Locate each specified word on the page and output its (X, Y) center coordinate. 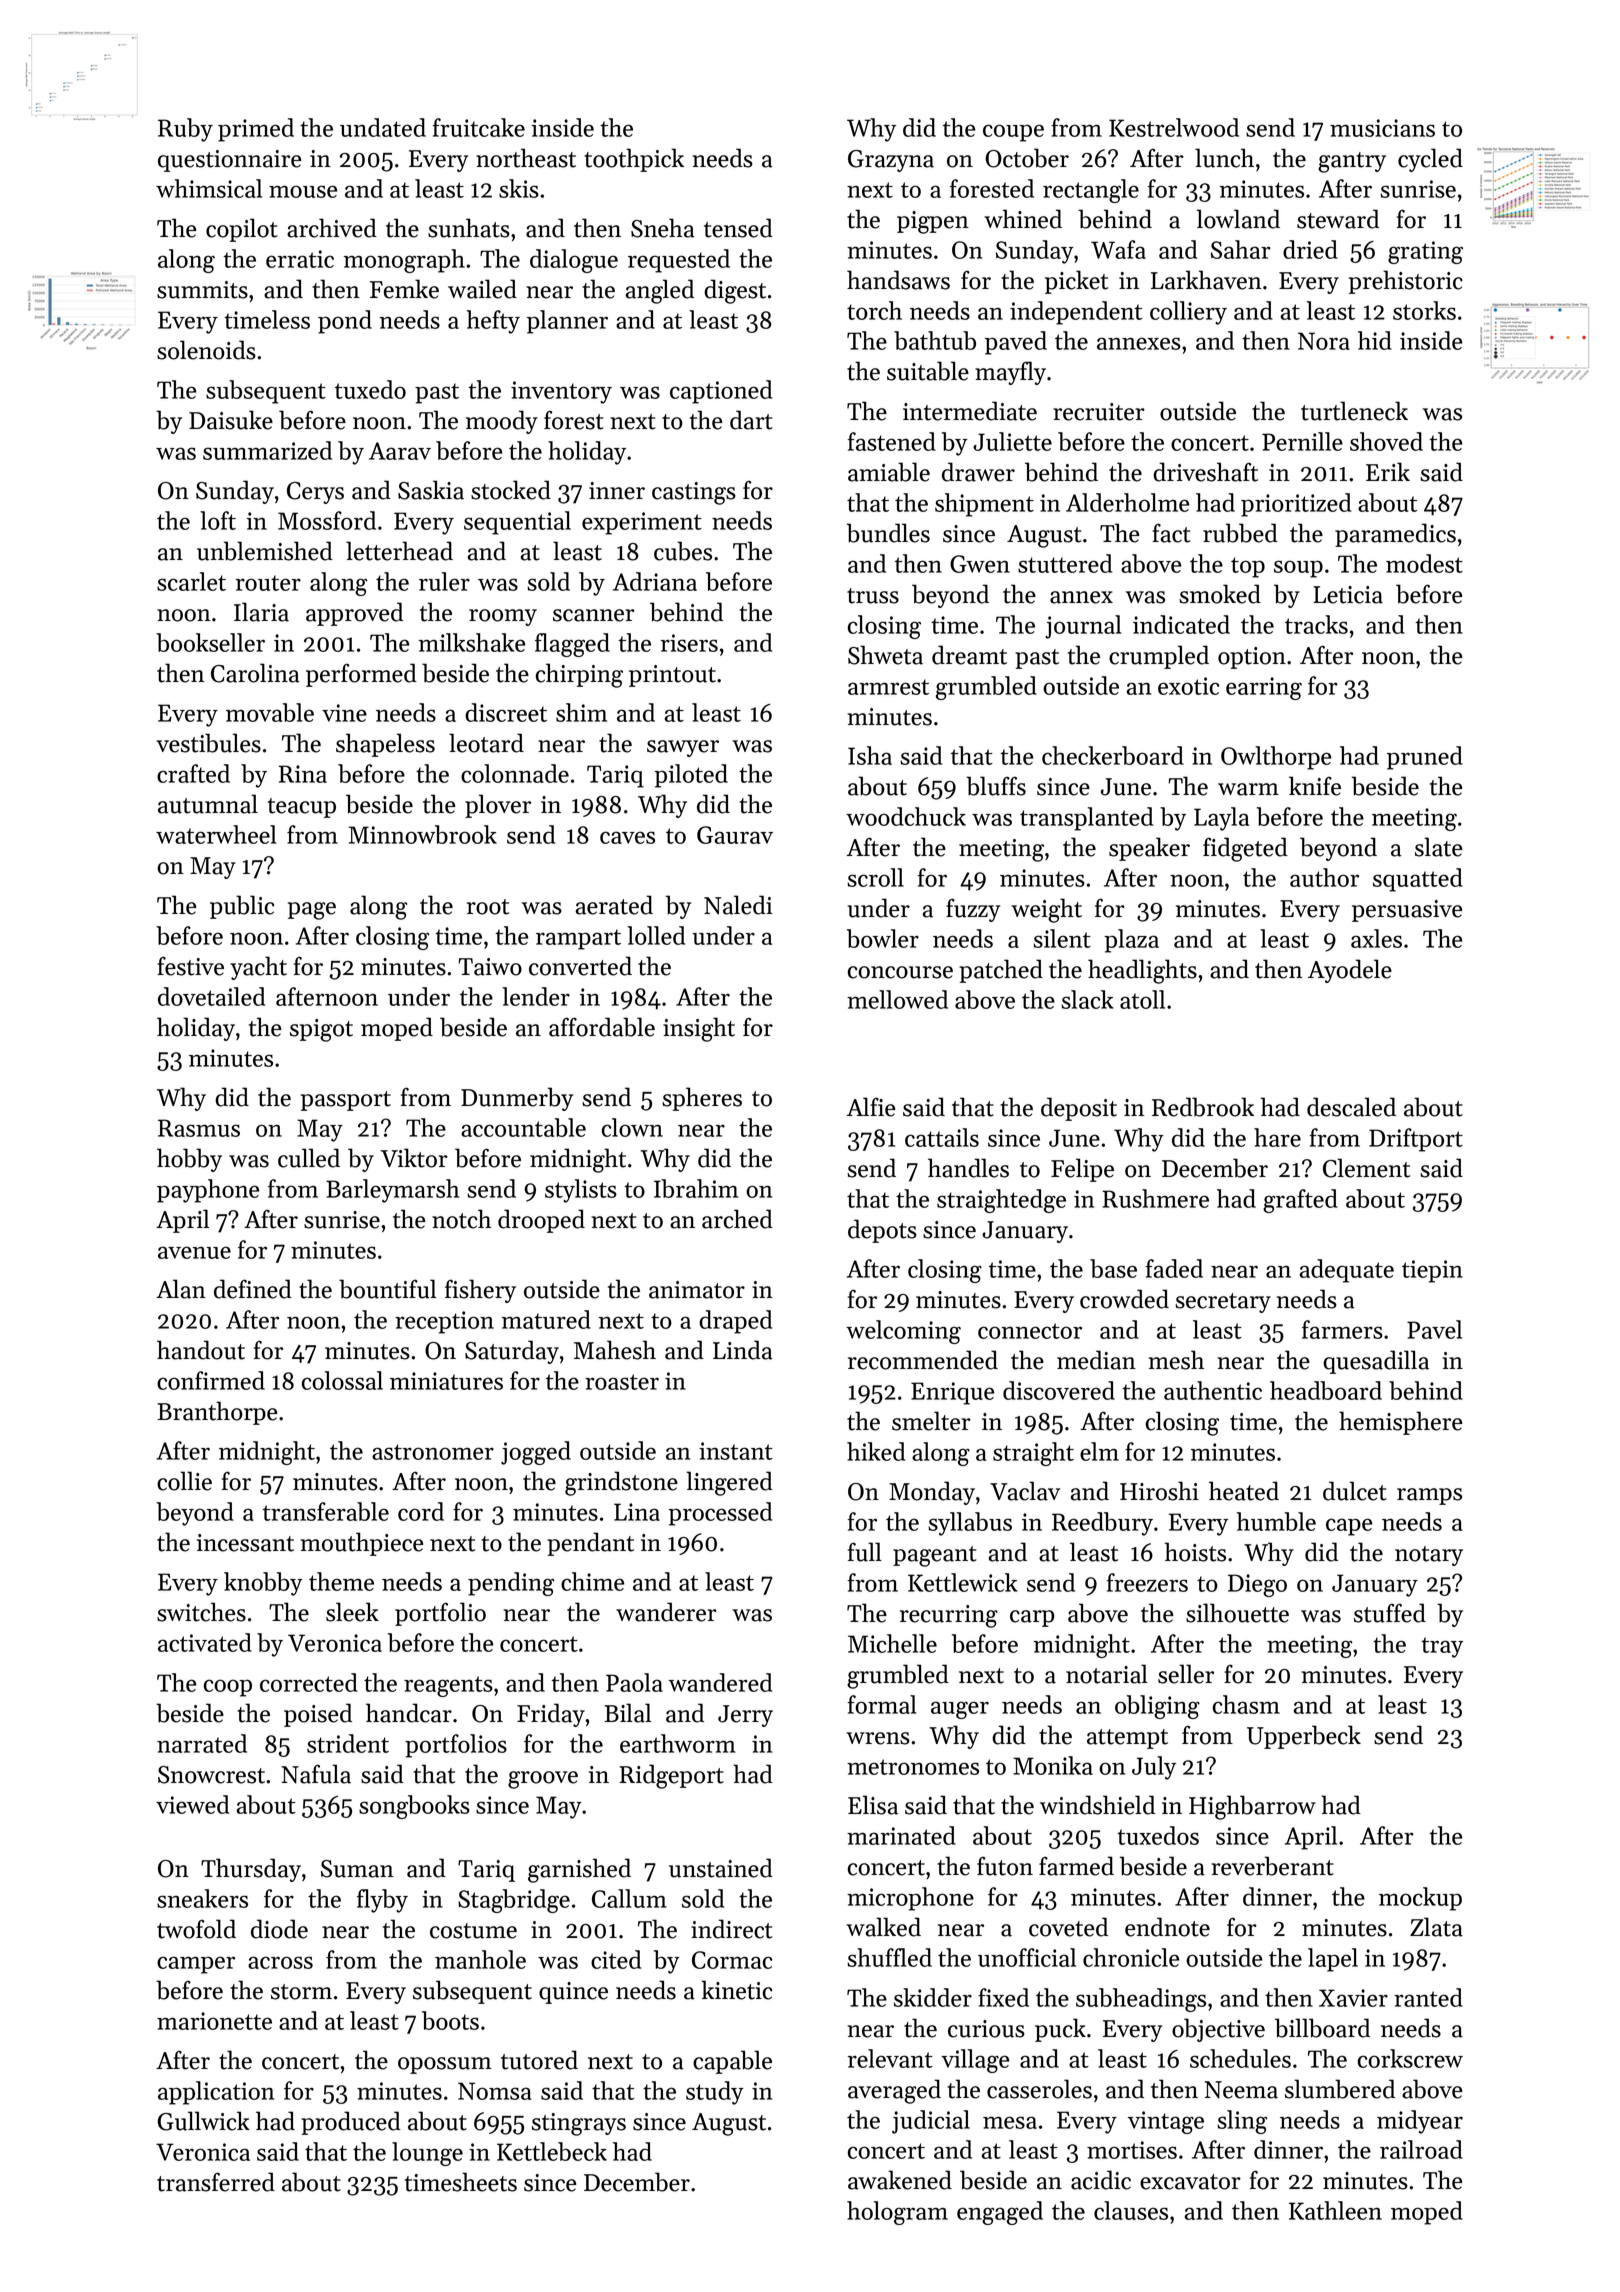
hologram (897, 2213)
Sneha (662, 228)
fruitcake (478, 127)
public (242, 907)
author (1324, 877)
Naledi (738, 905)
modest (1424, 563)
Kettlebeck (552, 2151)
